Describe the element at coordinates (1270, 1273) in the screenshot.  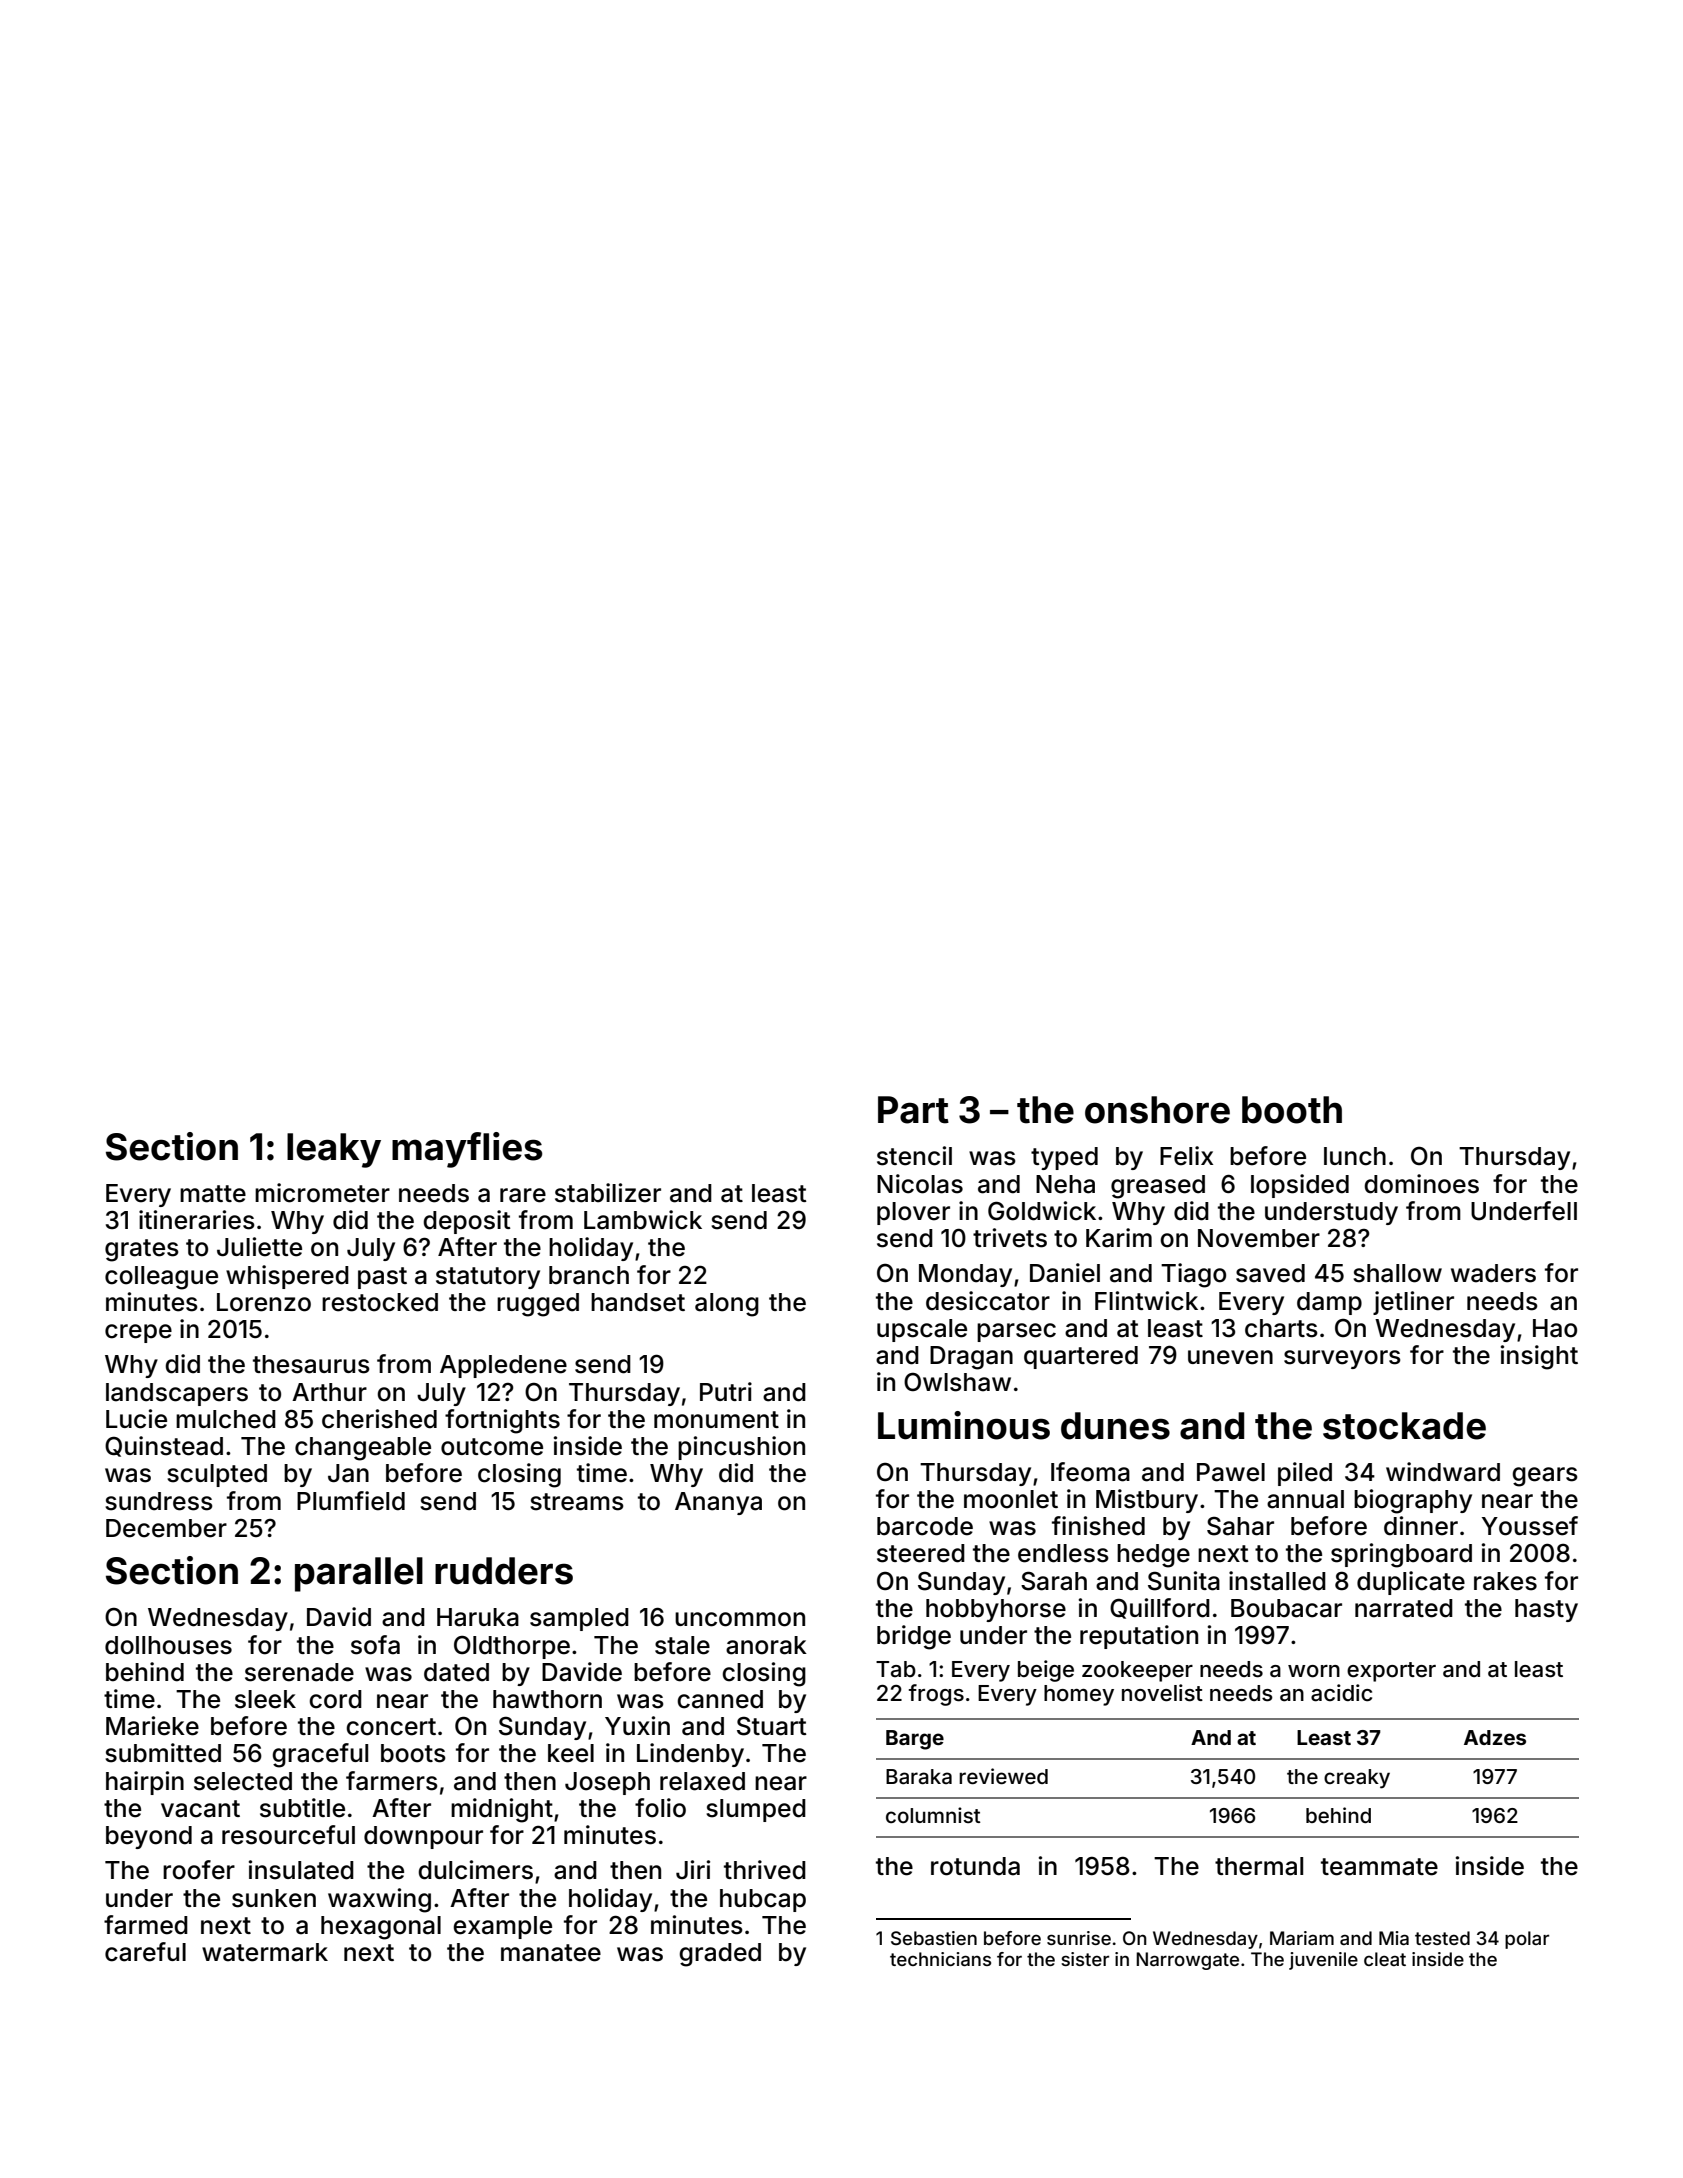
I see `saved` at that location.
